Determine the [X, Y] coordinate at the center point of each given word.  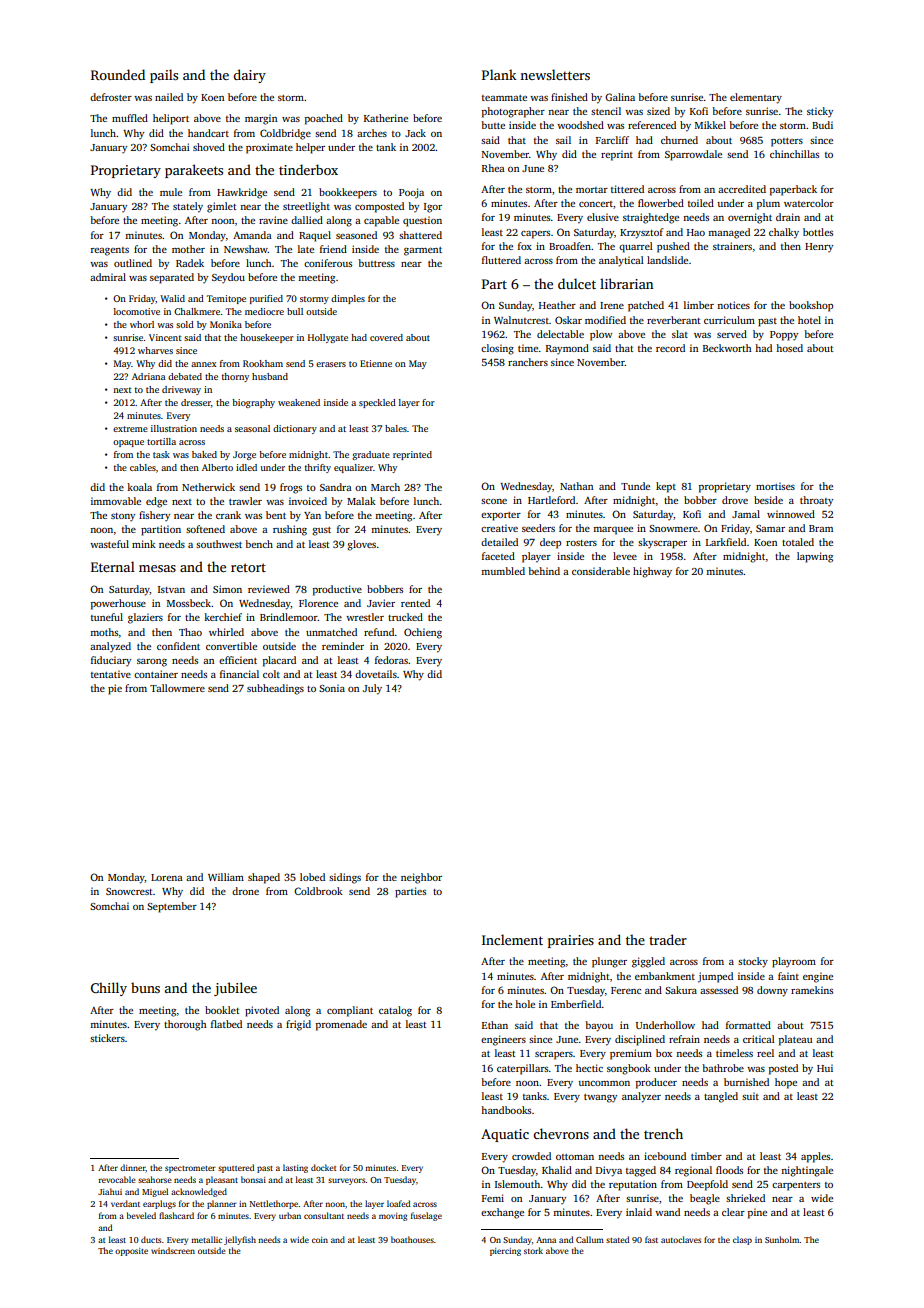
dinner [133, 1168]
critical [759, 1039]
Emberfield [576, 1004]
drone [245, 891]
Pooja [411, 193]
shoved [209, 147]
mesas [157, 568]
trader [668, 939]
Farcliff [612, 140]
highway [652, 572]
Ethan [495, 1025]
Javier [381, 603]
